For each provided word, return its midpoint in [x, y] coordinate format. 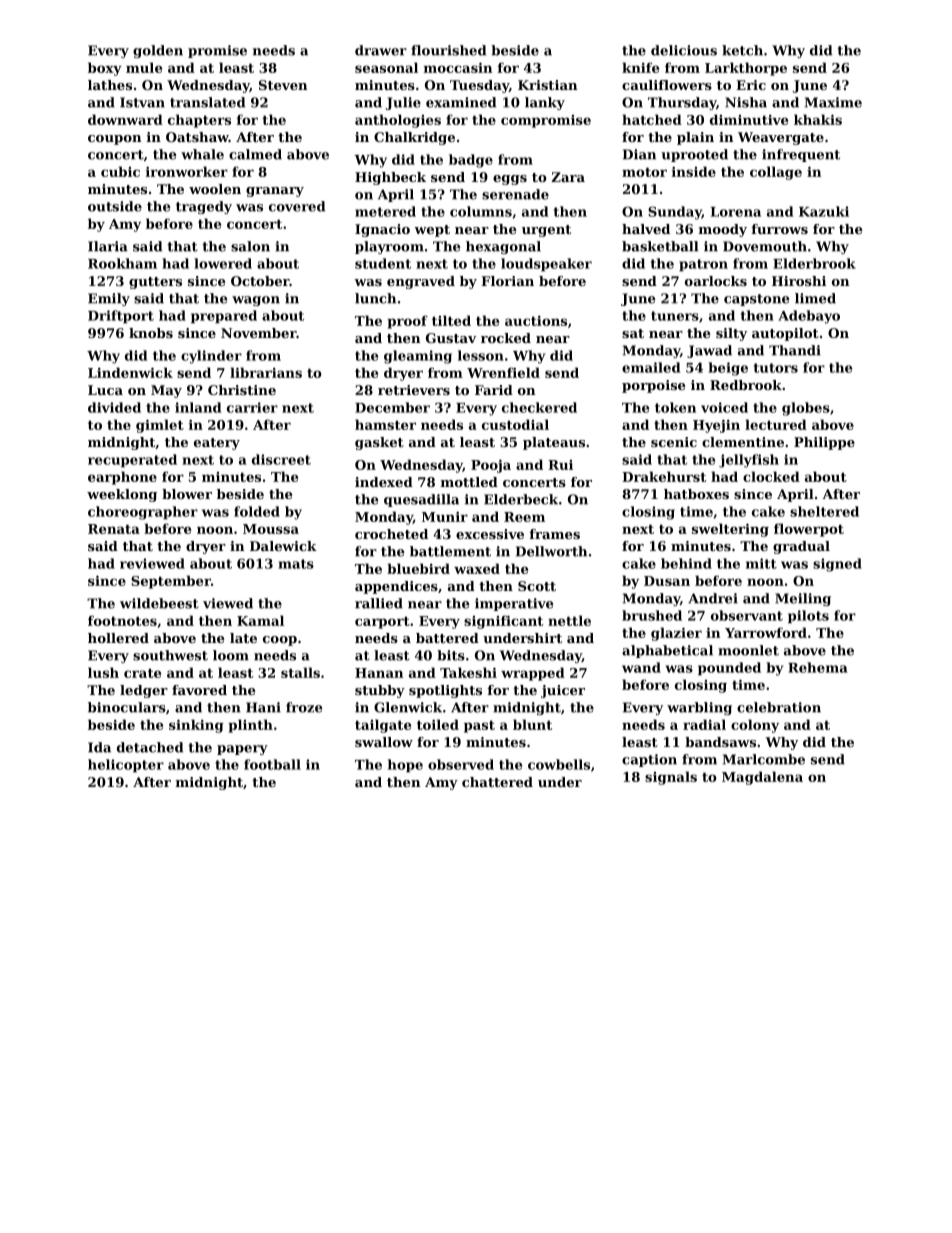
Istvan [142, 102]
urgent [546, 231]
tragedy [204, 207]
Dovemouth [765, 246]
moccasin [458, 67]
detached [150, 747]
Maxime [833, 102]
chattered [497, 782]
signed [837, 565]
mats [296, 564]
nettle [569, 620]
